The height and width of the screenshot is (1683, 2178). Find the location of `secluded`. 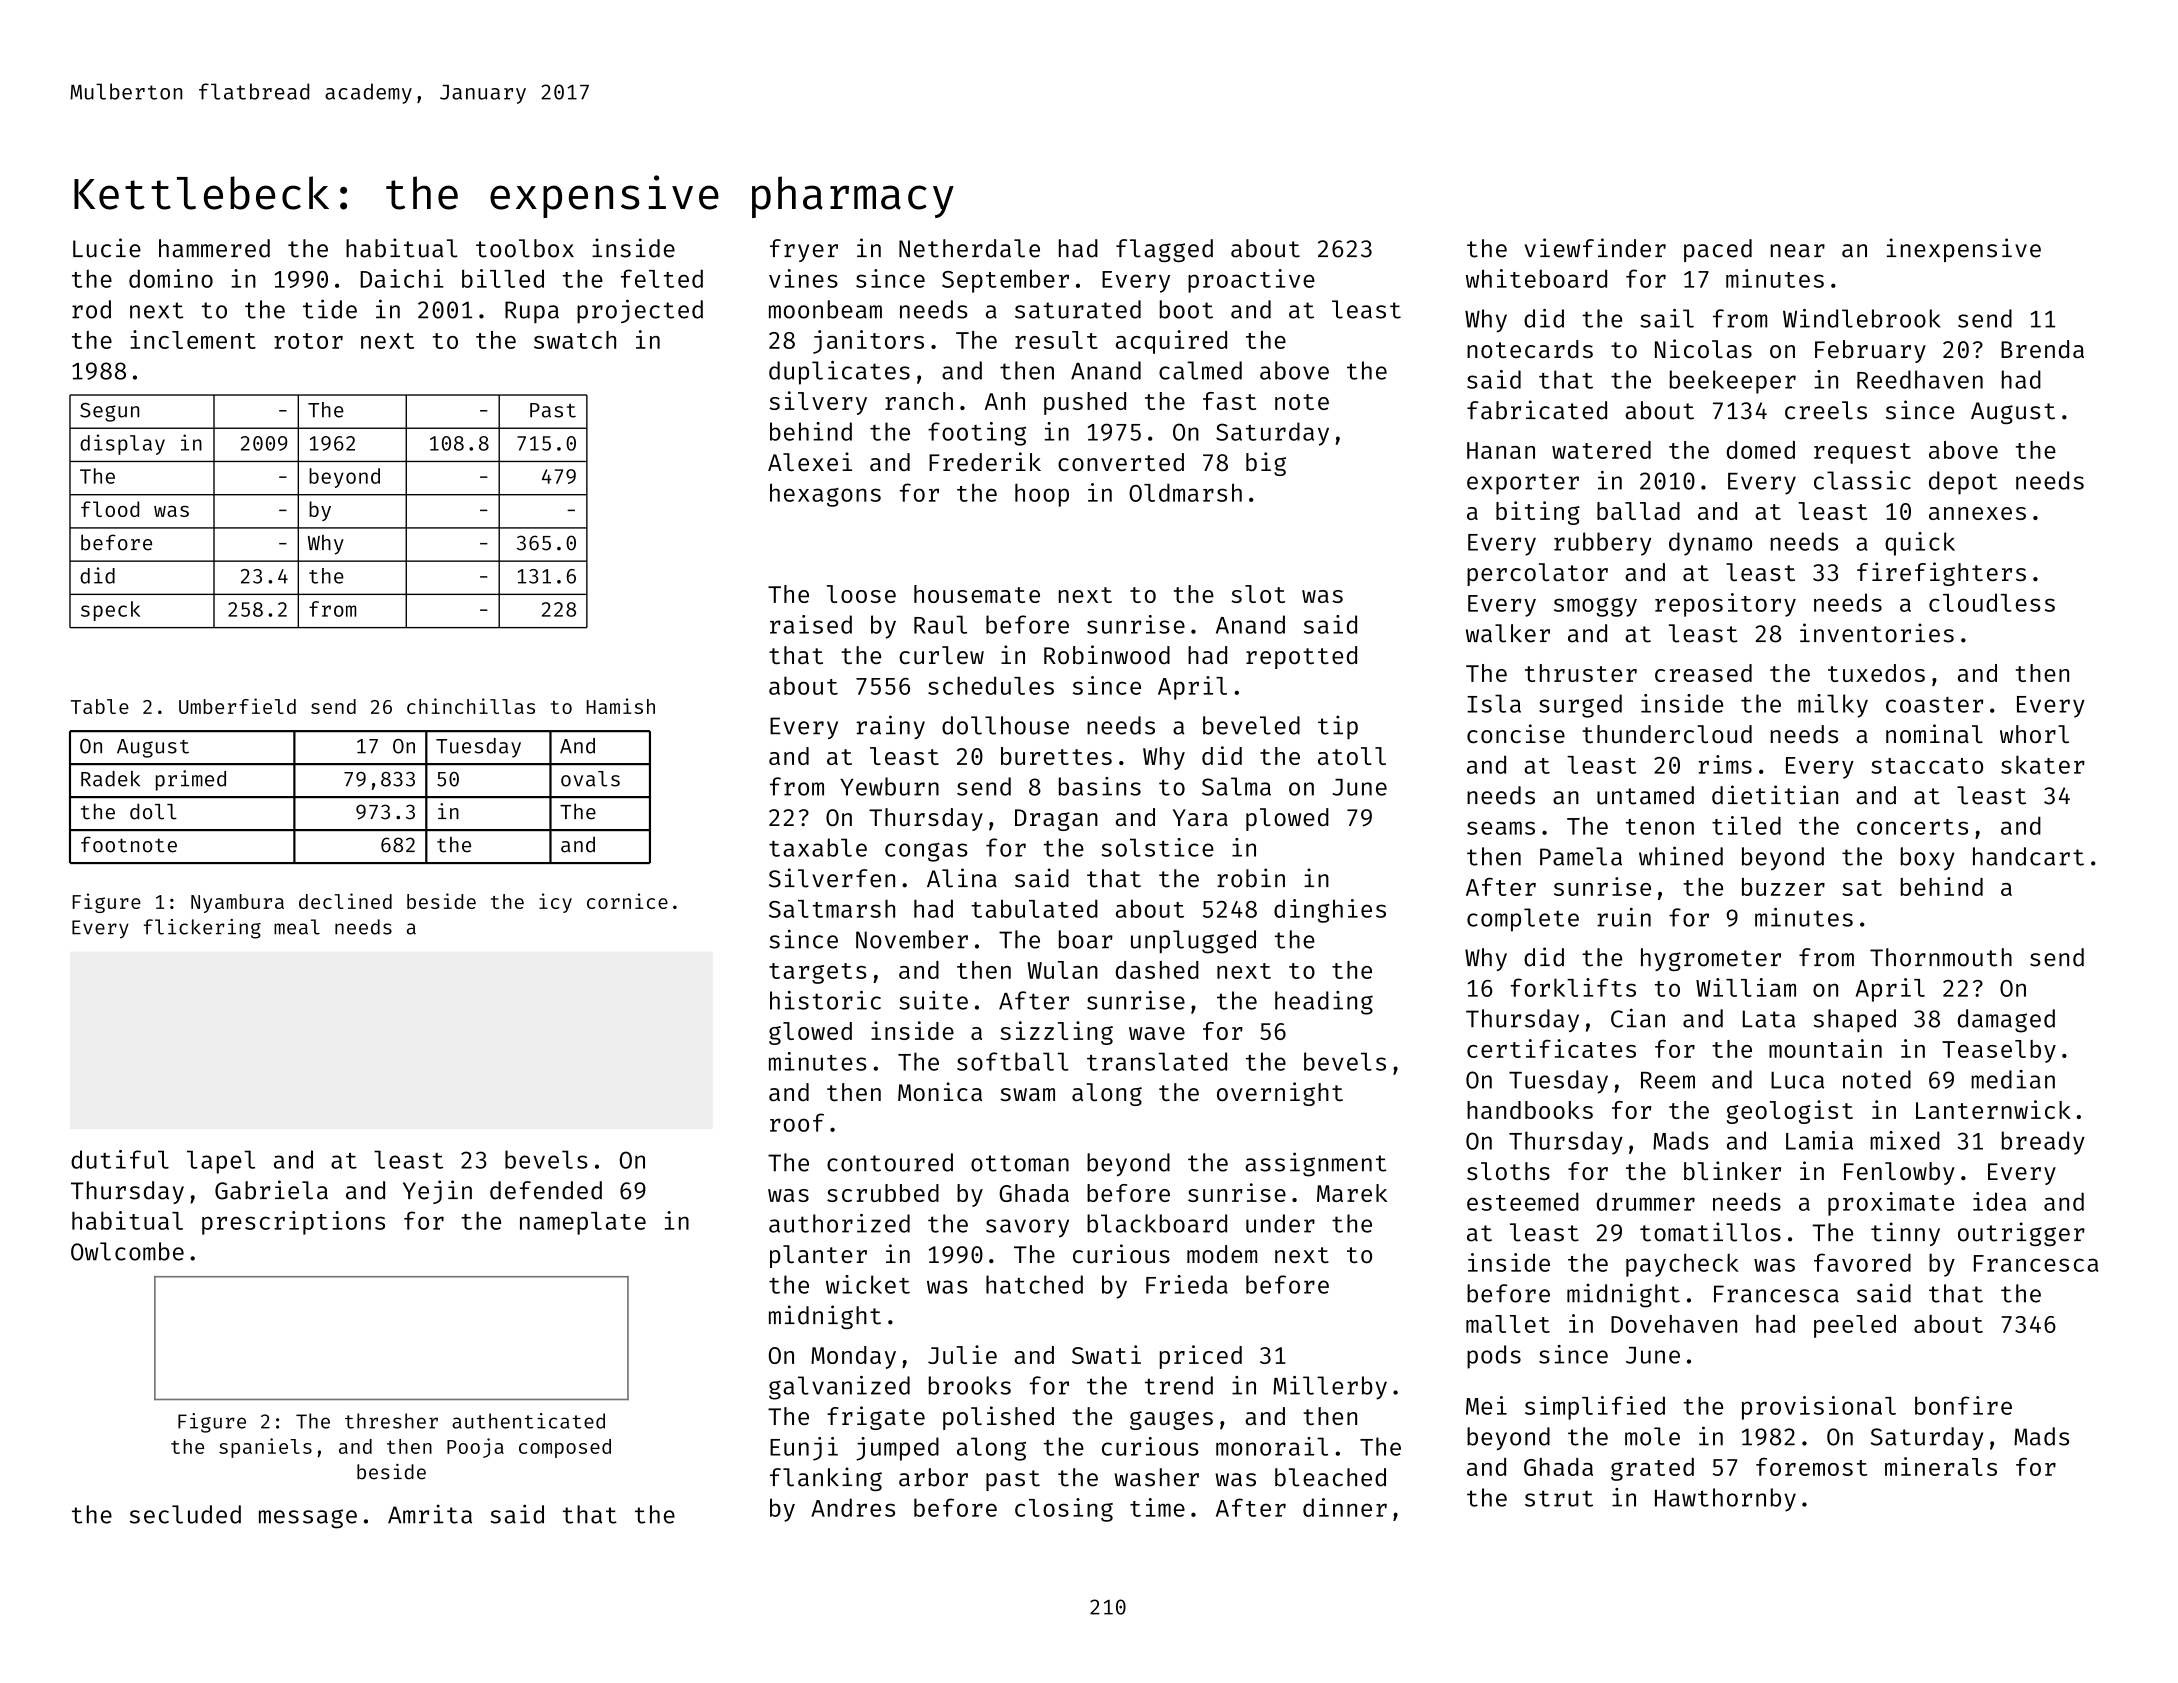

secluded is located at coordinates (185, 1514).
